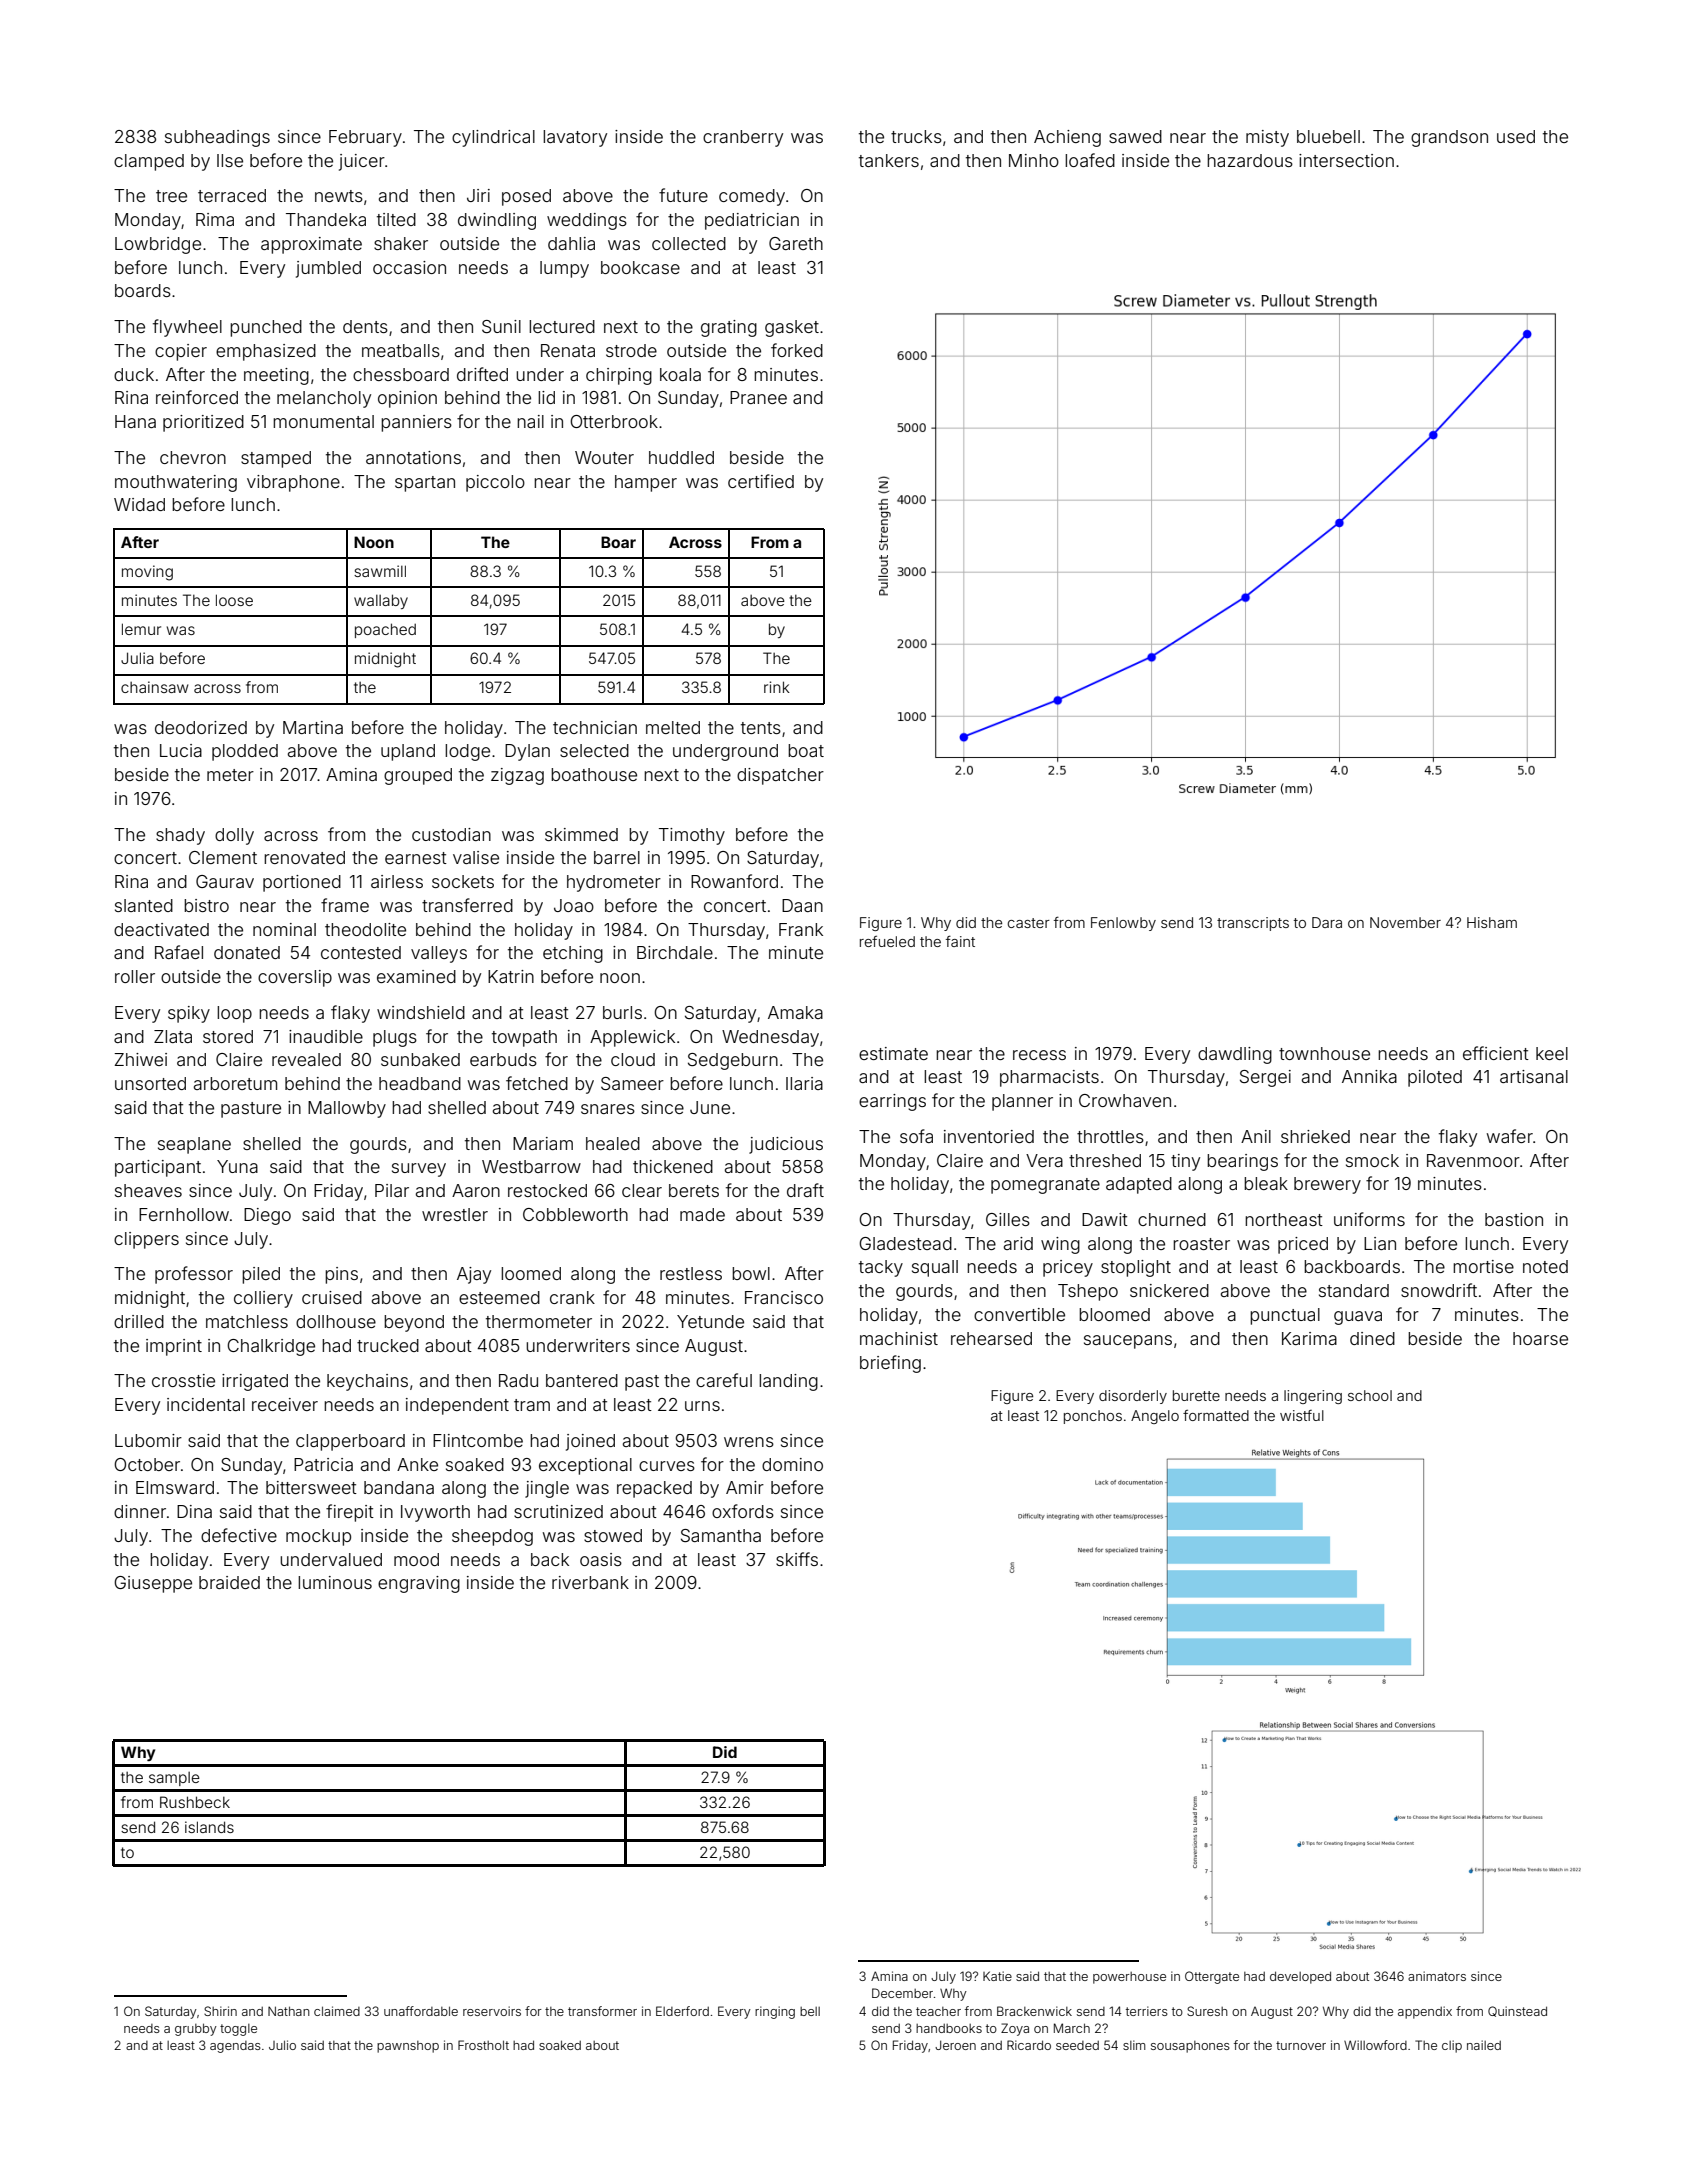 The width and height of the screenshot is (1683, 2178). Describe the element at coordinates (282, 2045) in the screenshot. I see `Julio` at that location.
